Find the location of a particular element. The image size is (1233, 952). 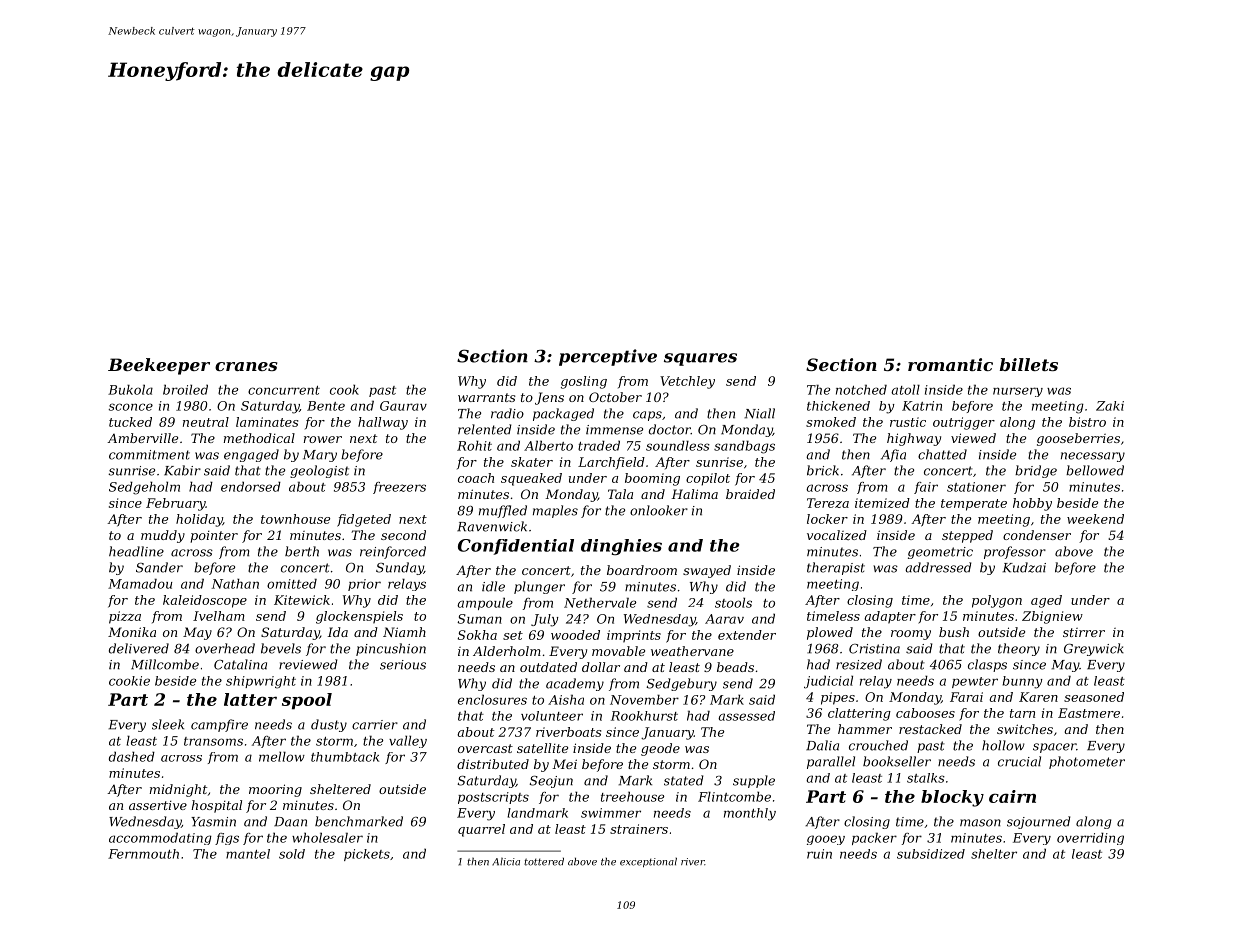

assessed is located at coordinates (746, 716).
